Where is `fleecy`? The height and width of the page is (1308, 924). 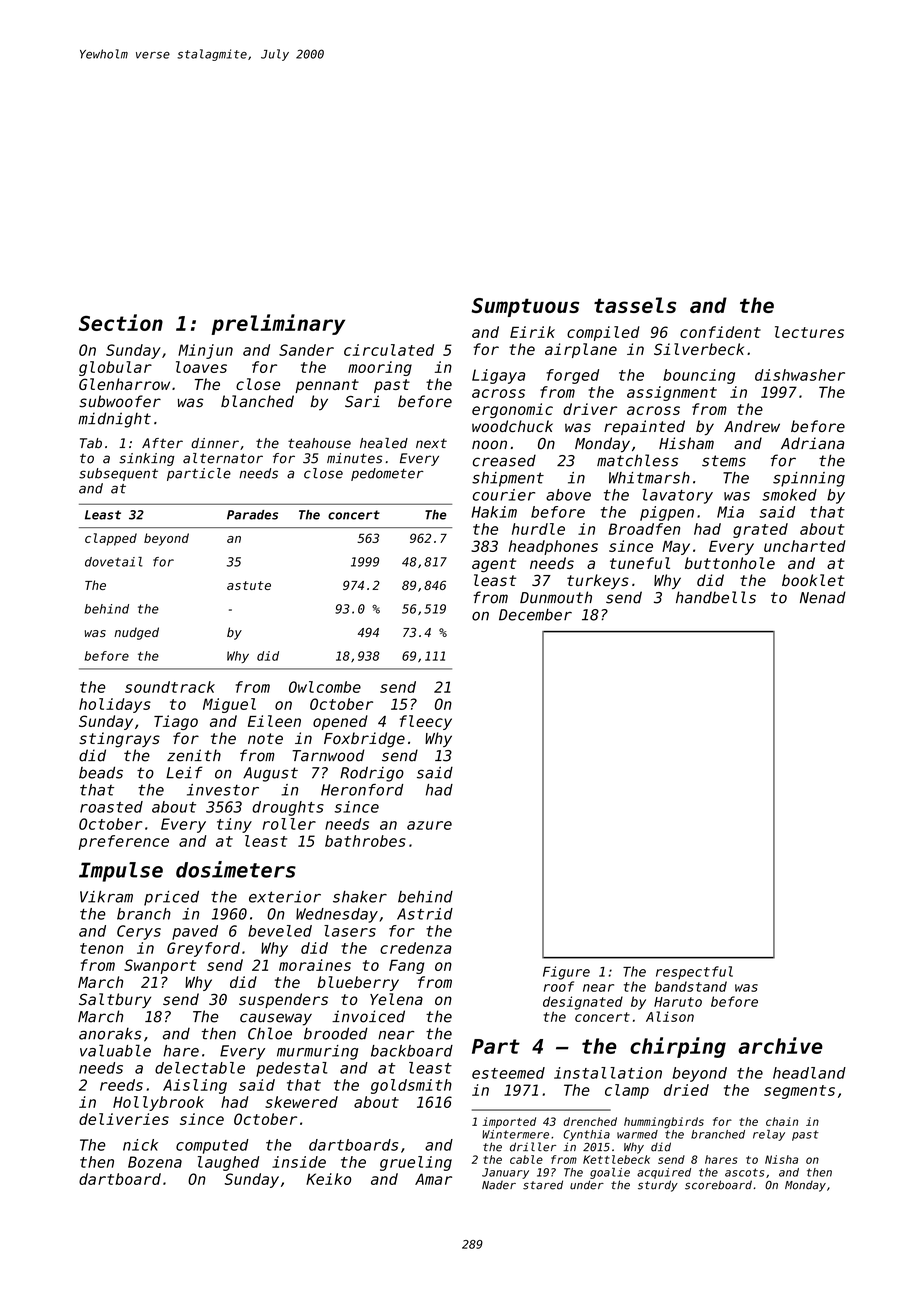 fleecy is located at coordinates (426, 722).
